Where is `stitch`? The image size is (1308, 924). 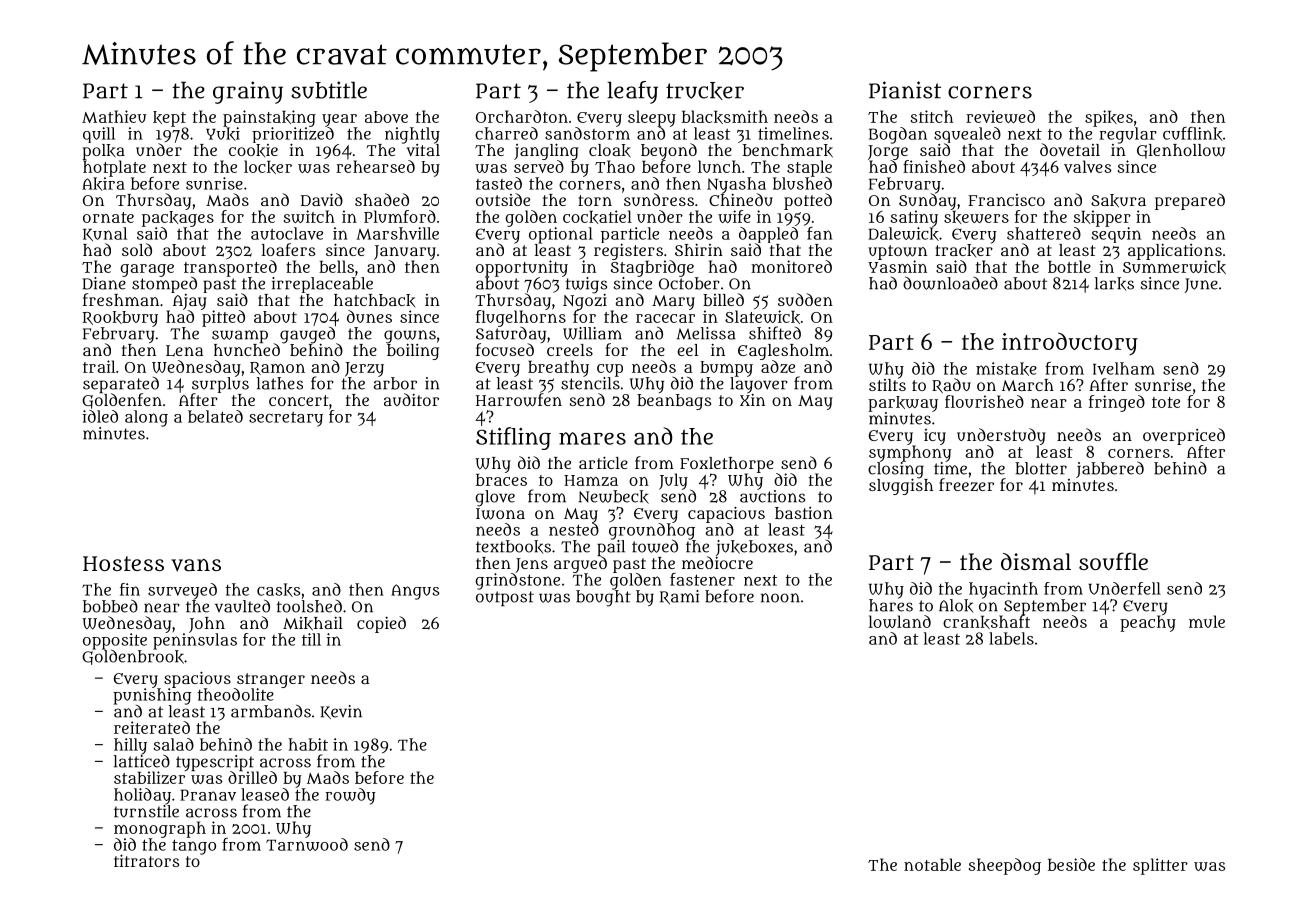 stitch is located at coordinates (932, 116).
